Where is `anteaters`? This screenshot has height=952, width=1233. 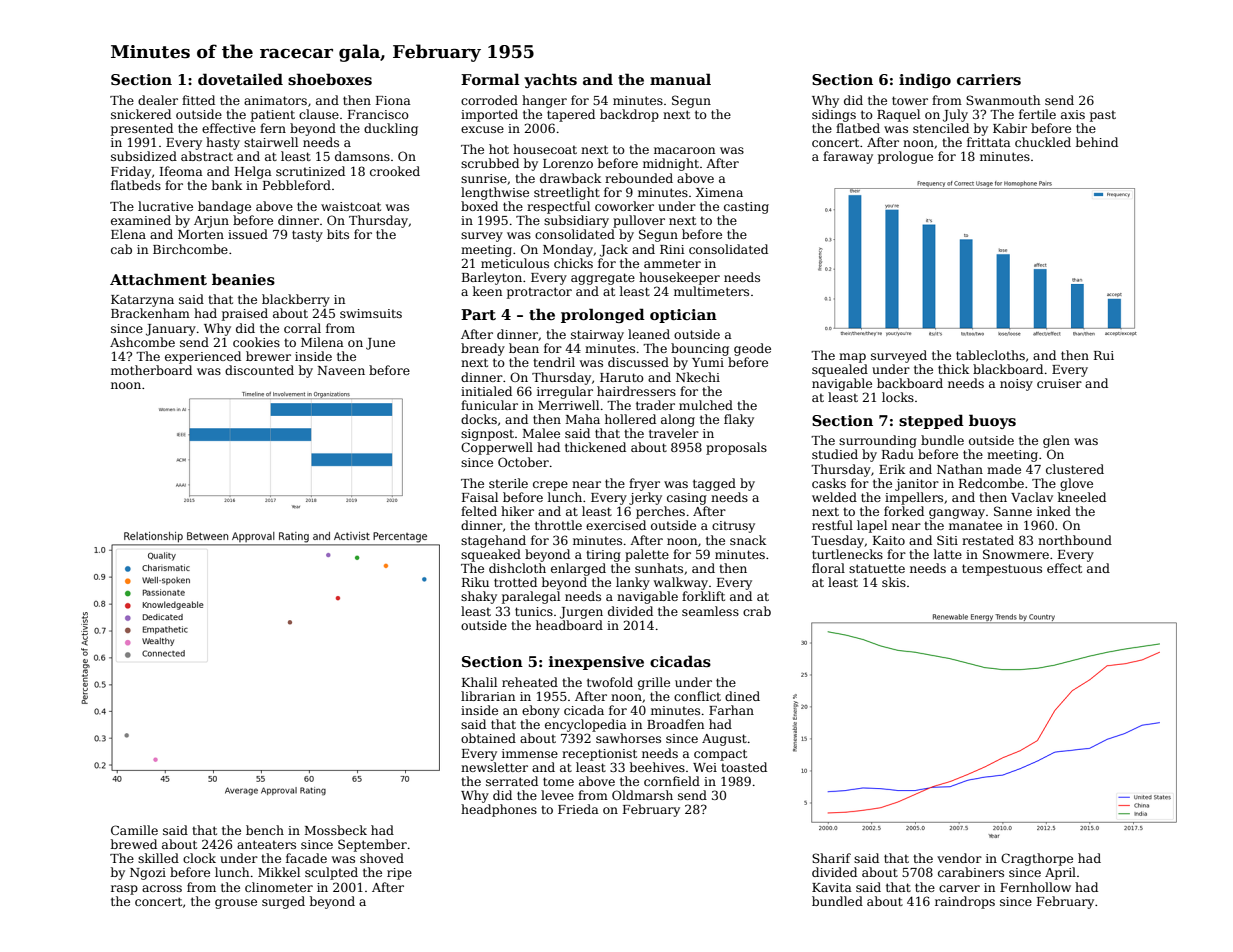
anteaters is located at coordinates (266, 844).
